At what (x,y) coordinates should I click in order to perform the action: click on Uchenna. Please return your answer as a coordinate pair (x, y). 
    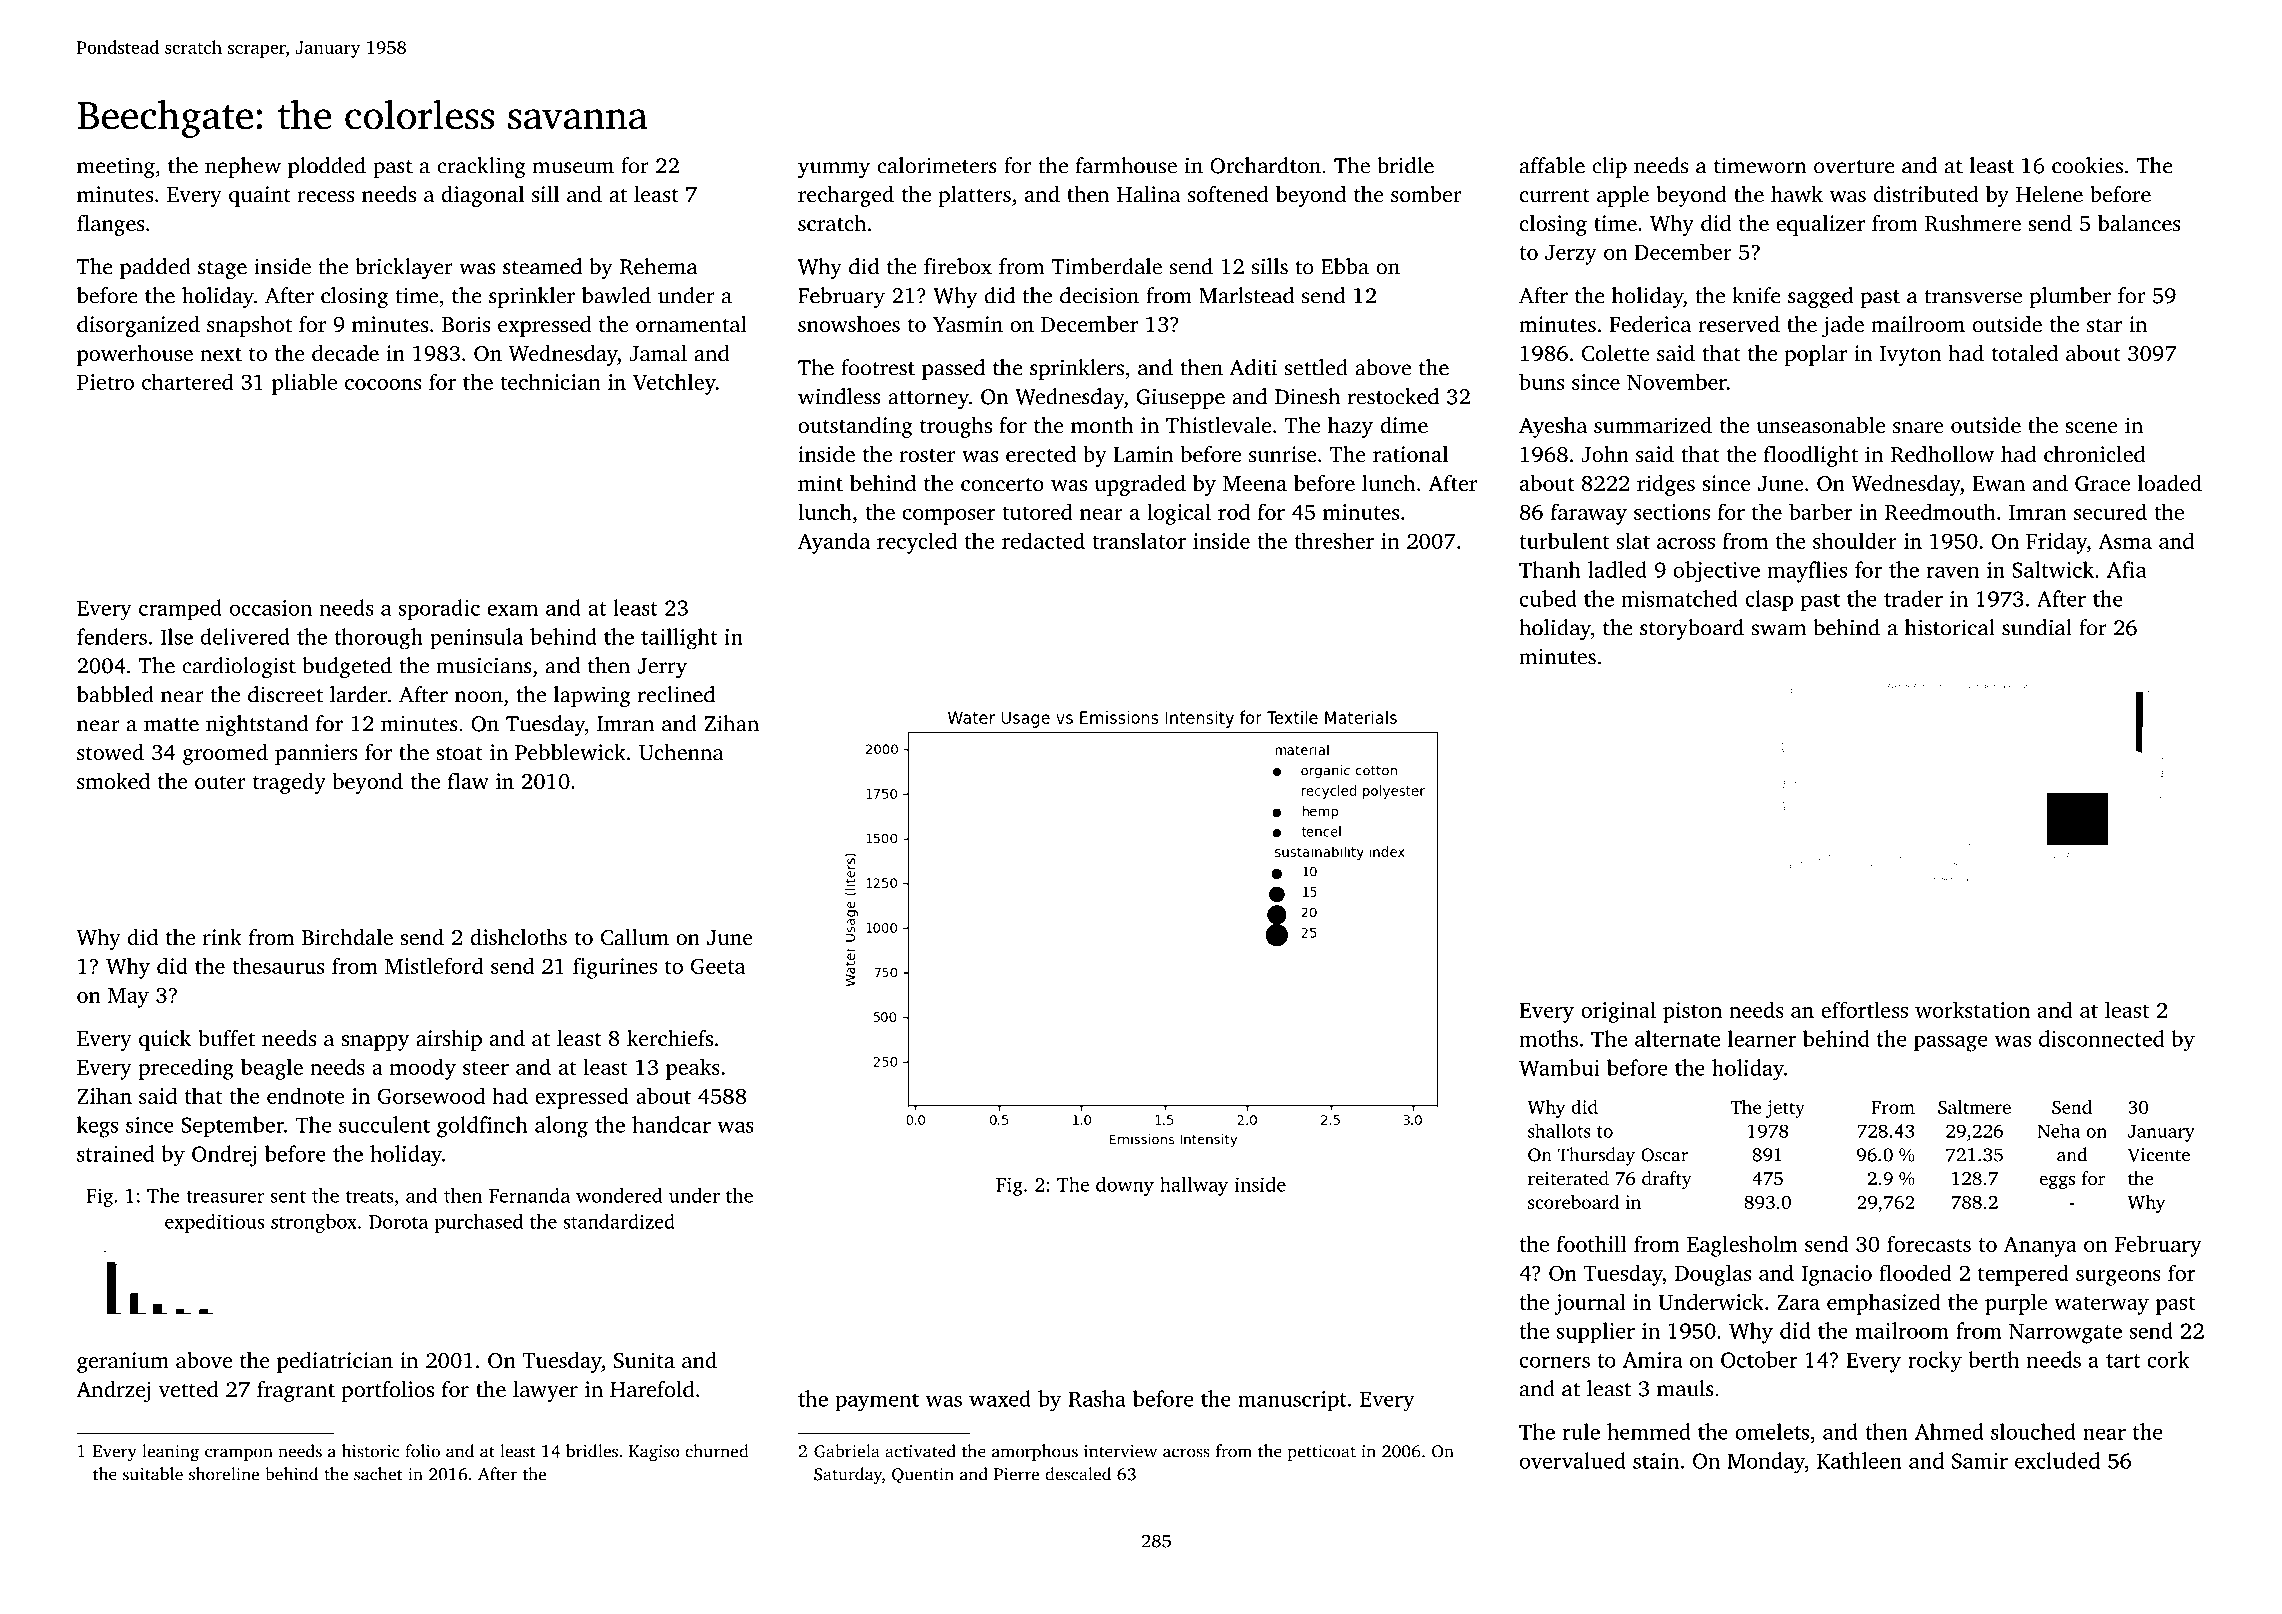
    Looking at the image, I should click on (681, 752).
